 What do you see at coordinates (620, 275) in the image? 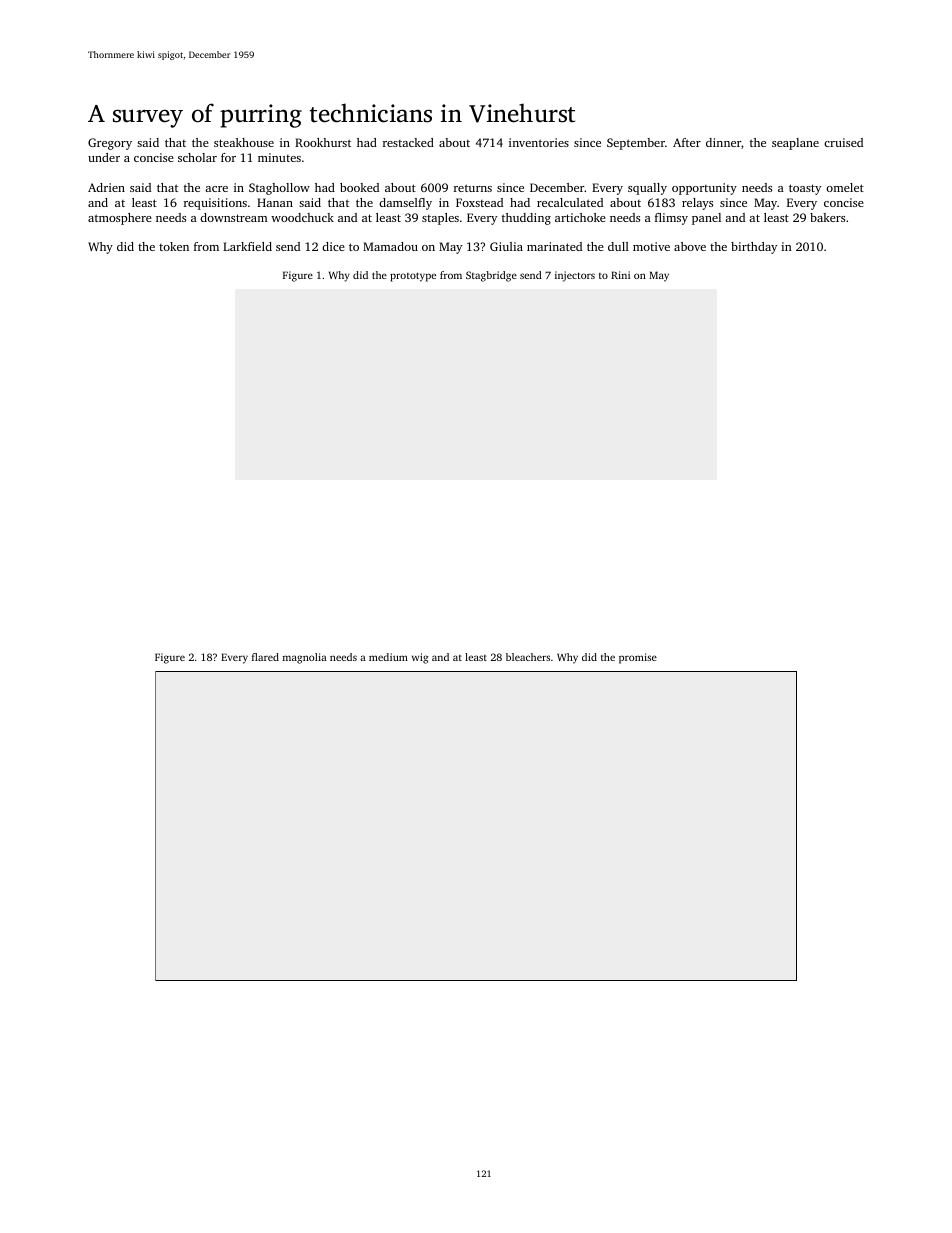
I see `Rini` at bounding box center [620, 275].
